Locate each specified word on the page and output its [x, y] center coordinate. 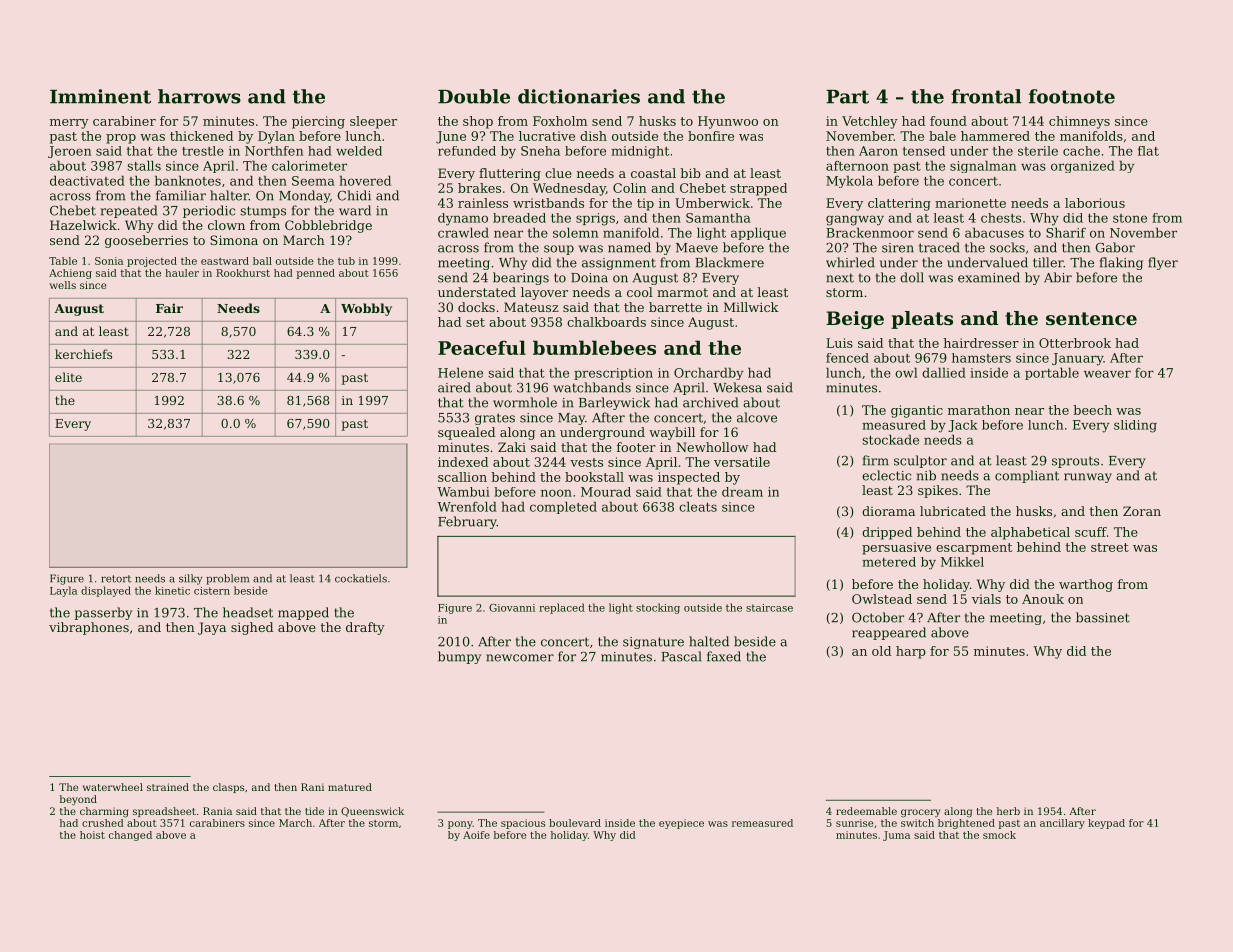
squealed [466, 433]
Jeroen [69, 152]
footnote [1072, 96]
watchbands [592, 387]
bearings [521, 278]
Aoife [476, 835]
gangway [855, 220]
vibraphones [89, 628]
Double [474, 96]
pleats [922, 320]
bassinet [1103, 617]
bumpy [459, 657]
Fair [169, 308]
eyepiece [681, 824]
